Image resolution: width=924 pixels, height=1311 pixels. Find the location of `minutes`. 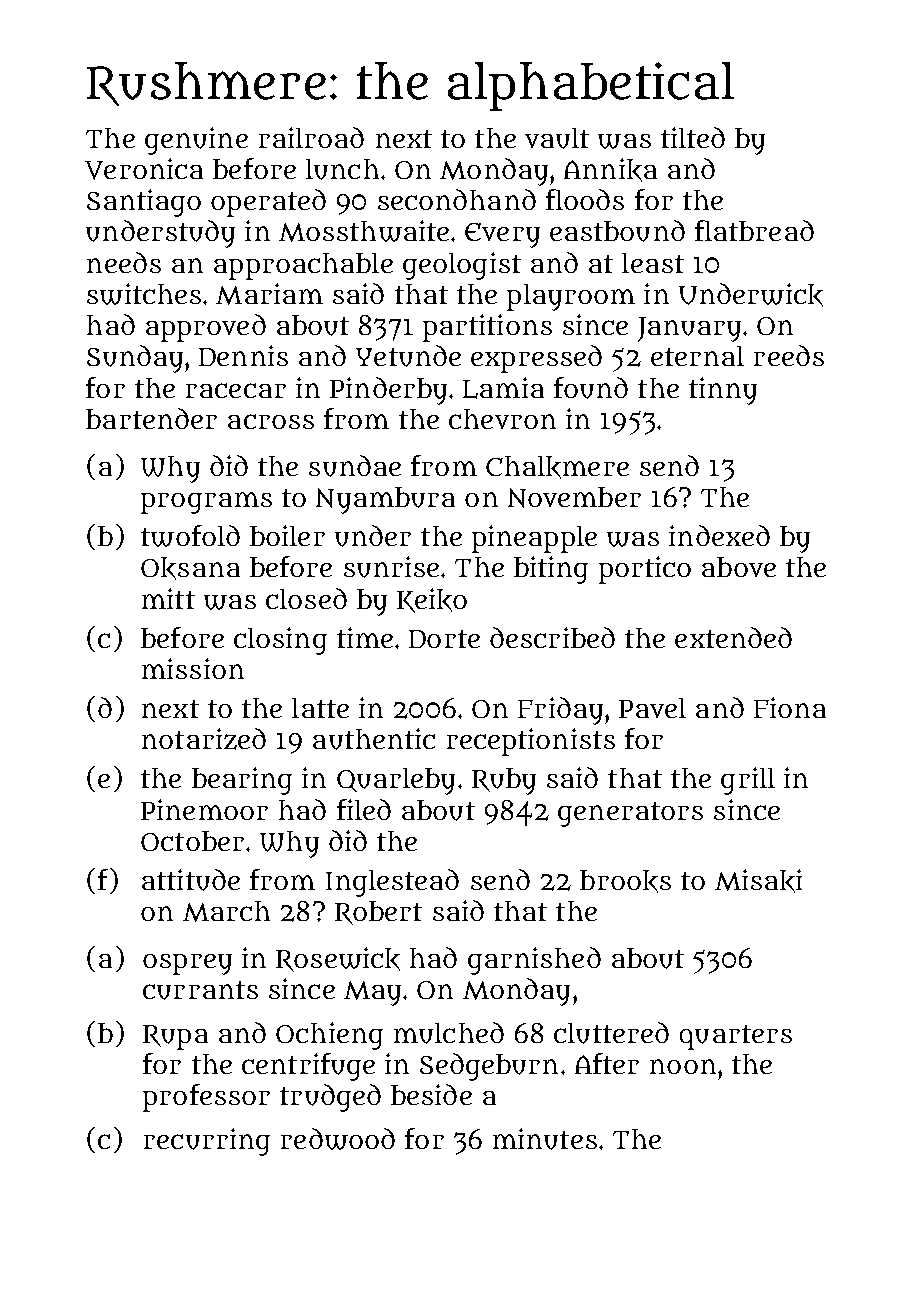

minutes is located at coordinates (545, 1139).
